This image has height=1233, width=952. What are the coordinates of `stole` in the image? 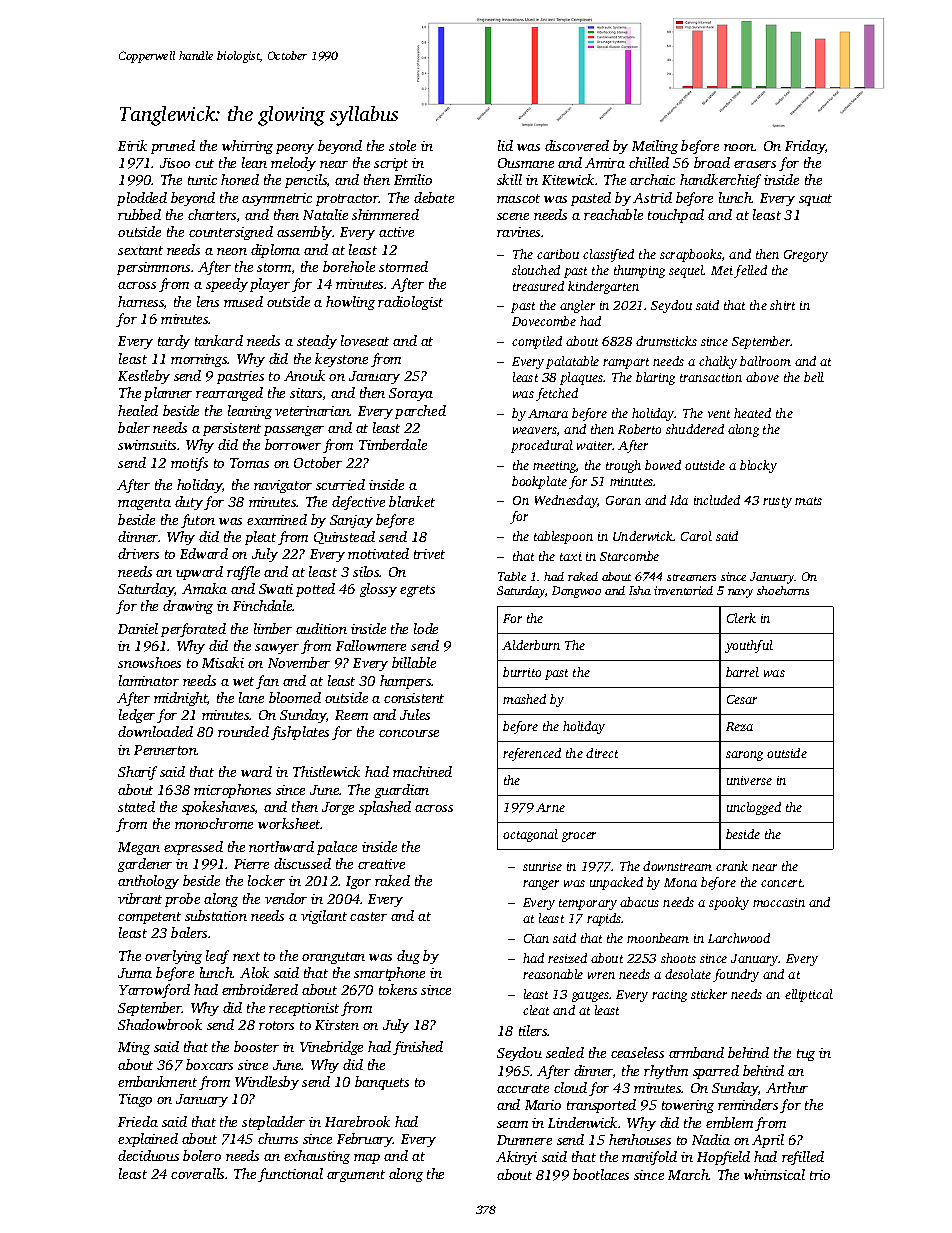 It's located at (402, 145).
